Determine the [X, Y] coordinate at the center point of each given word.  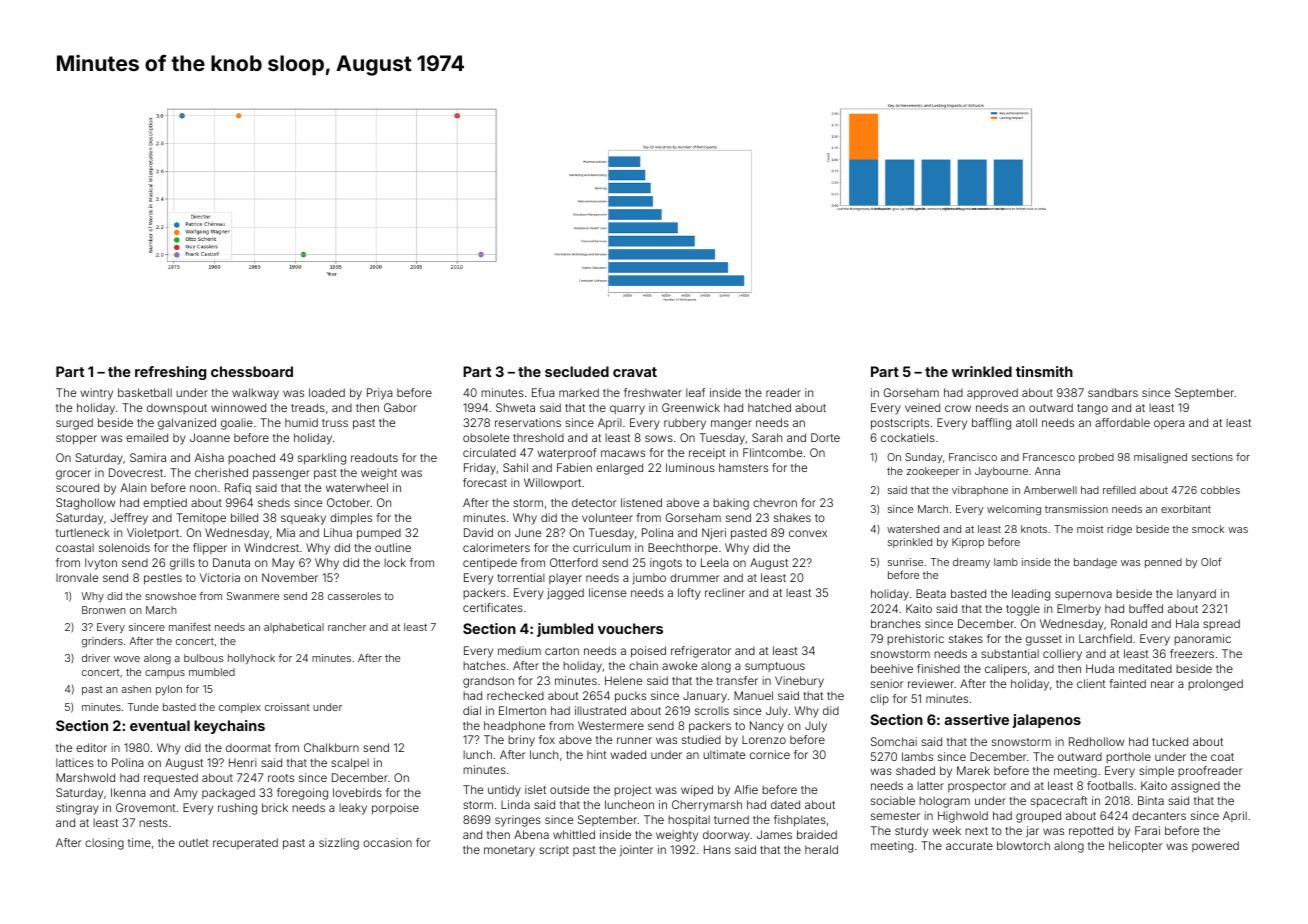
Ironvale [77, 577]
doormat [248, 748]
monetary [509, 851]
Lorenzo [764, 739]
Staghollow [85, 504]
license [607, 592]
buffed [1146, 608]
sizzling [339, 844]
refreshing [170, 373]
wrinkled [982, 371]
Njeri [714, 534]
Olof [1211, 562]
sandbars [1113, 392]
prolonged [1215, 685]
